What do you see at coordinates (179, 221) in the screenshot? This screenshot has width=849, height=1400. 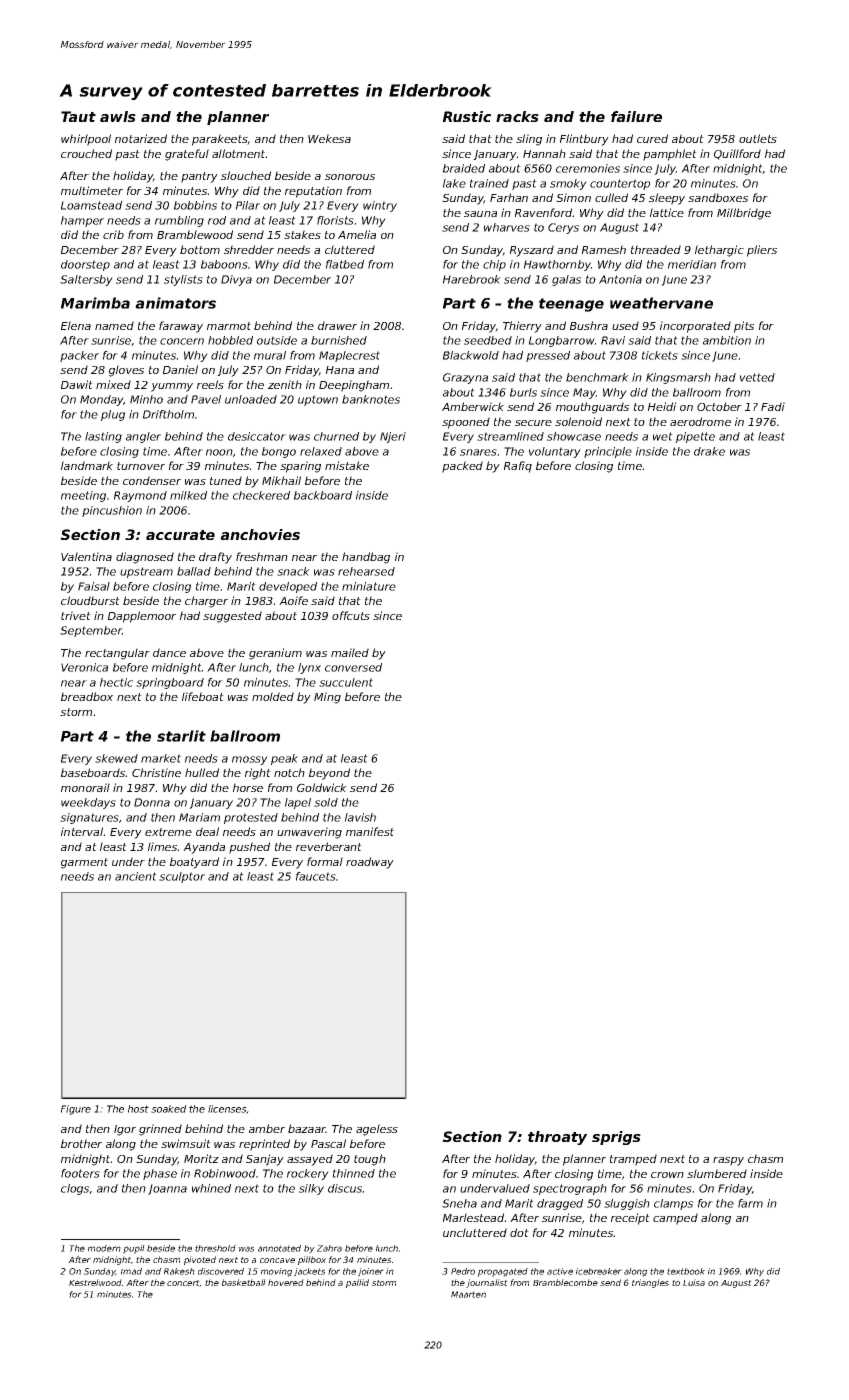 I see `rumbling` at bounding box center [179, 221].
